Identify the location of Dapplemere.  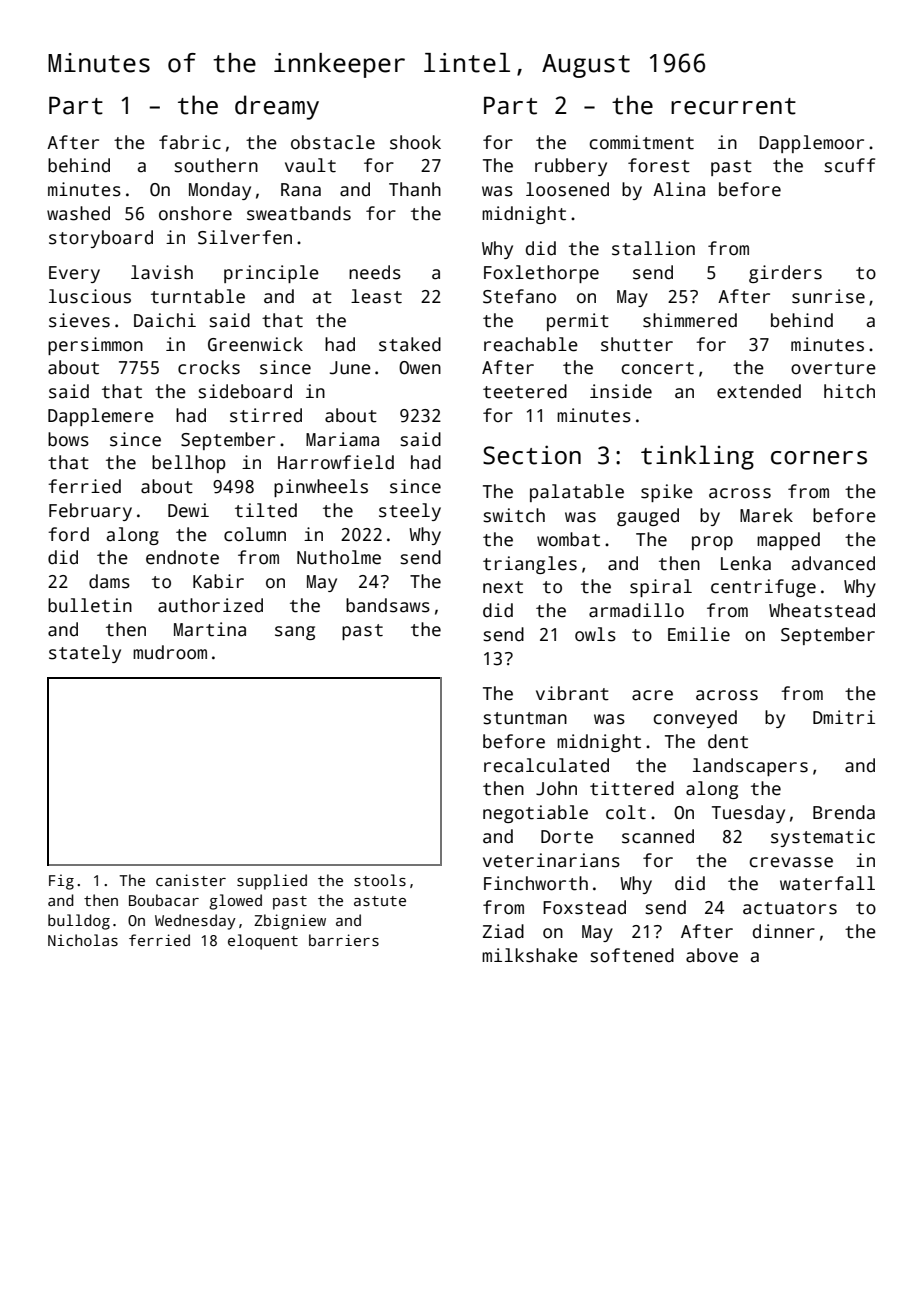
(101, 417).
